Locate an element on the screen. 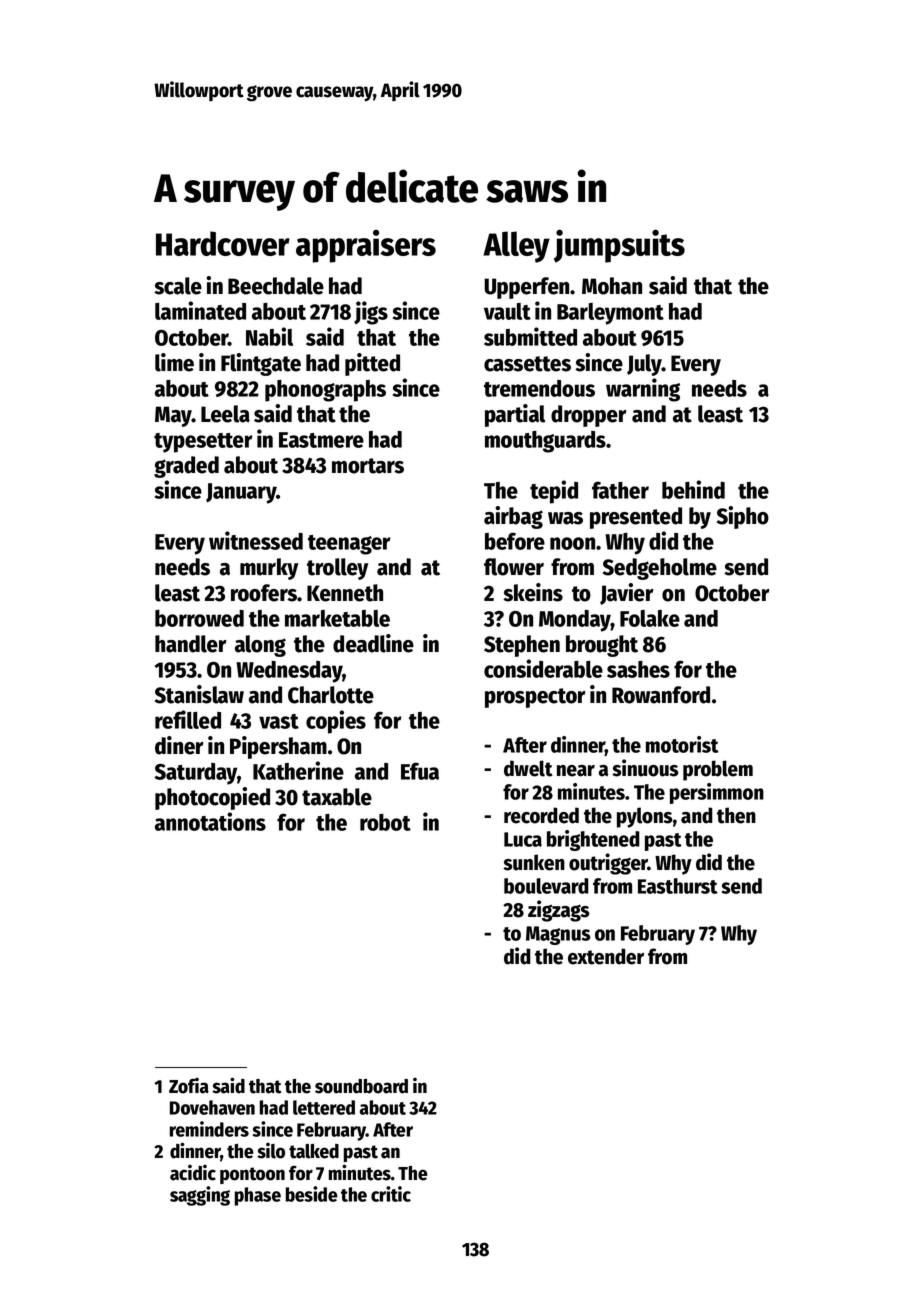  May is located at coordinates (173, 416).
